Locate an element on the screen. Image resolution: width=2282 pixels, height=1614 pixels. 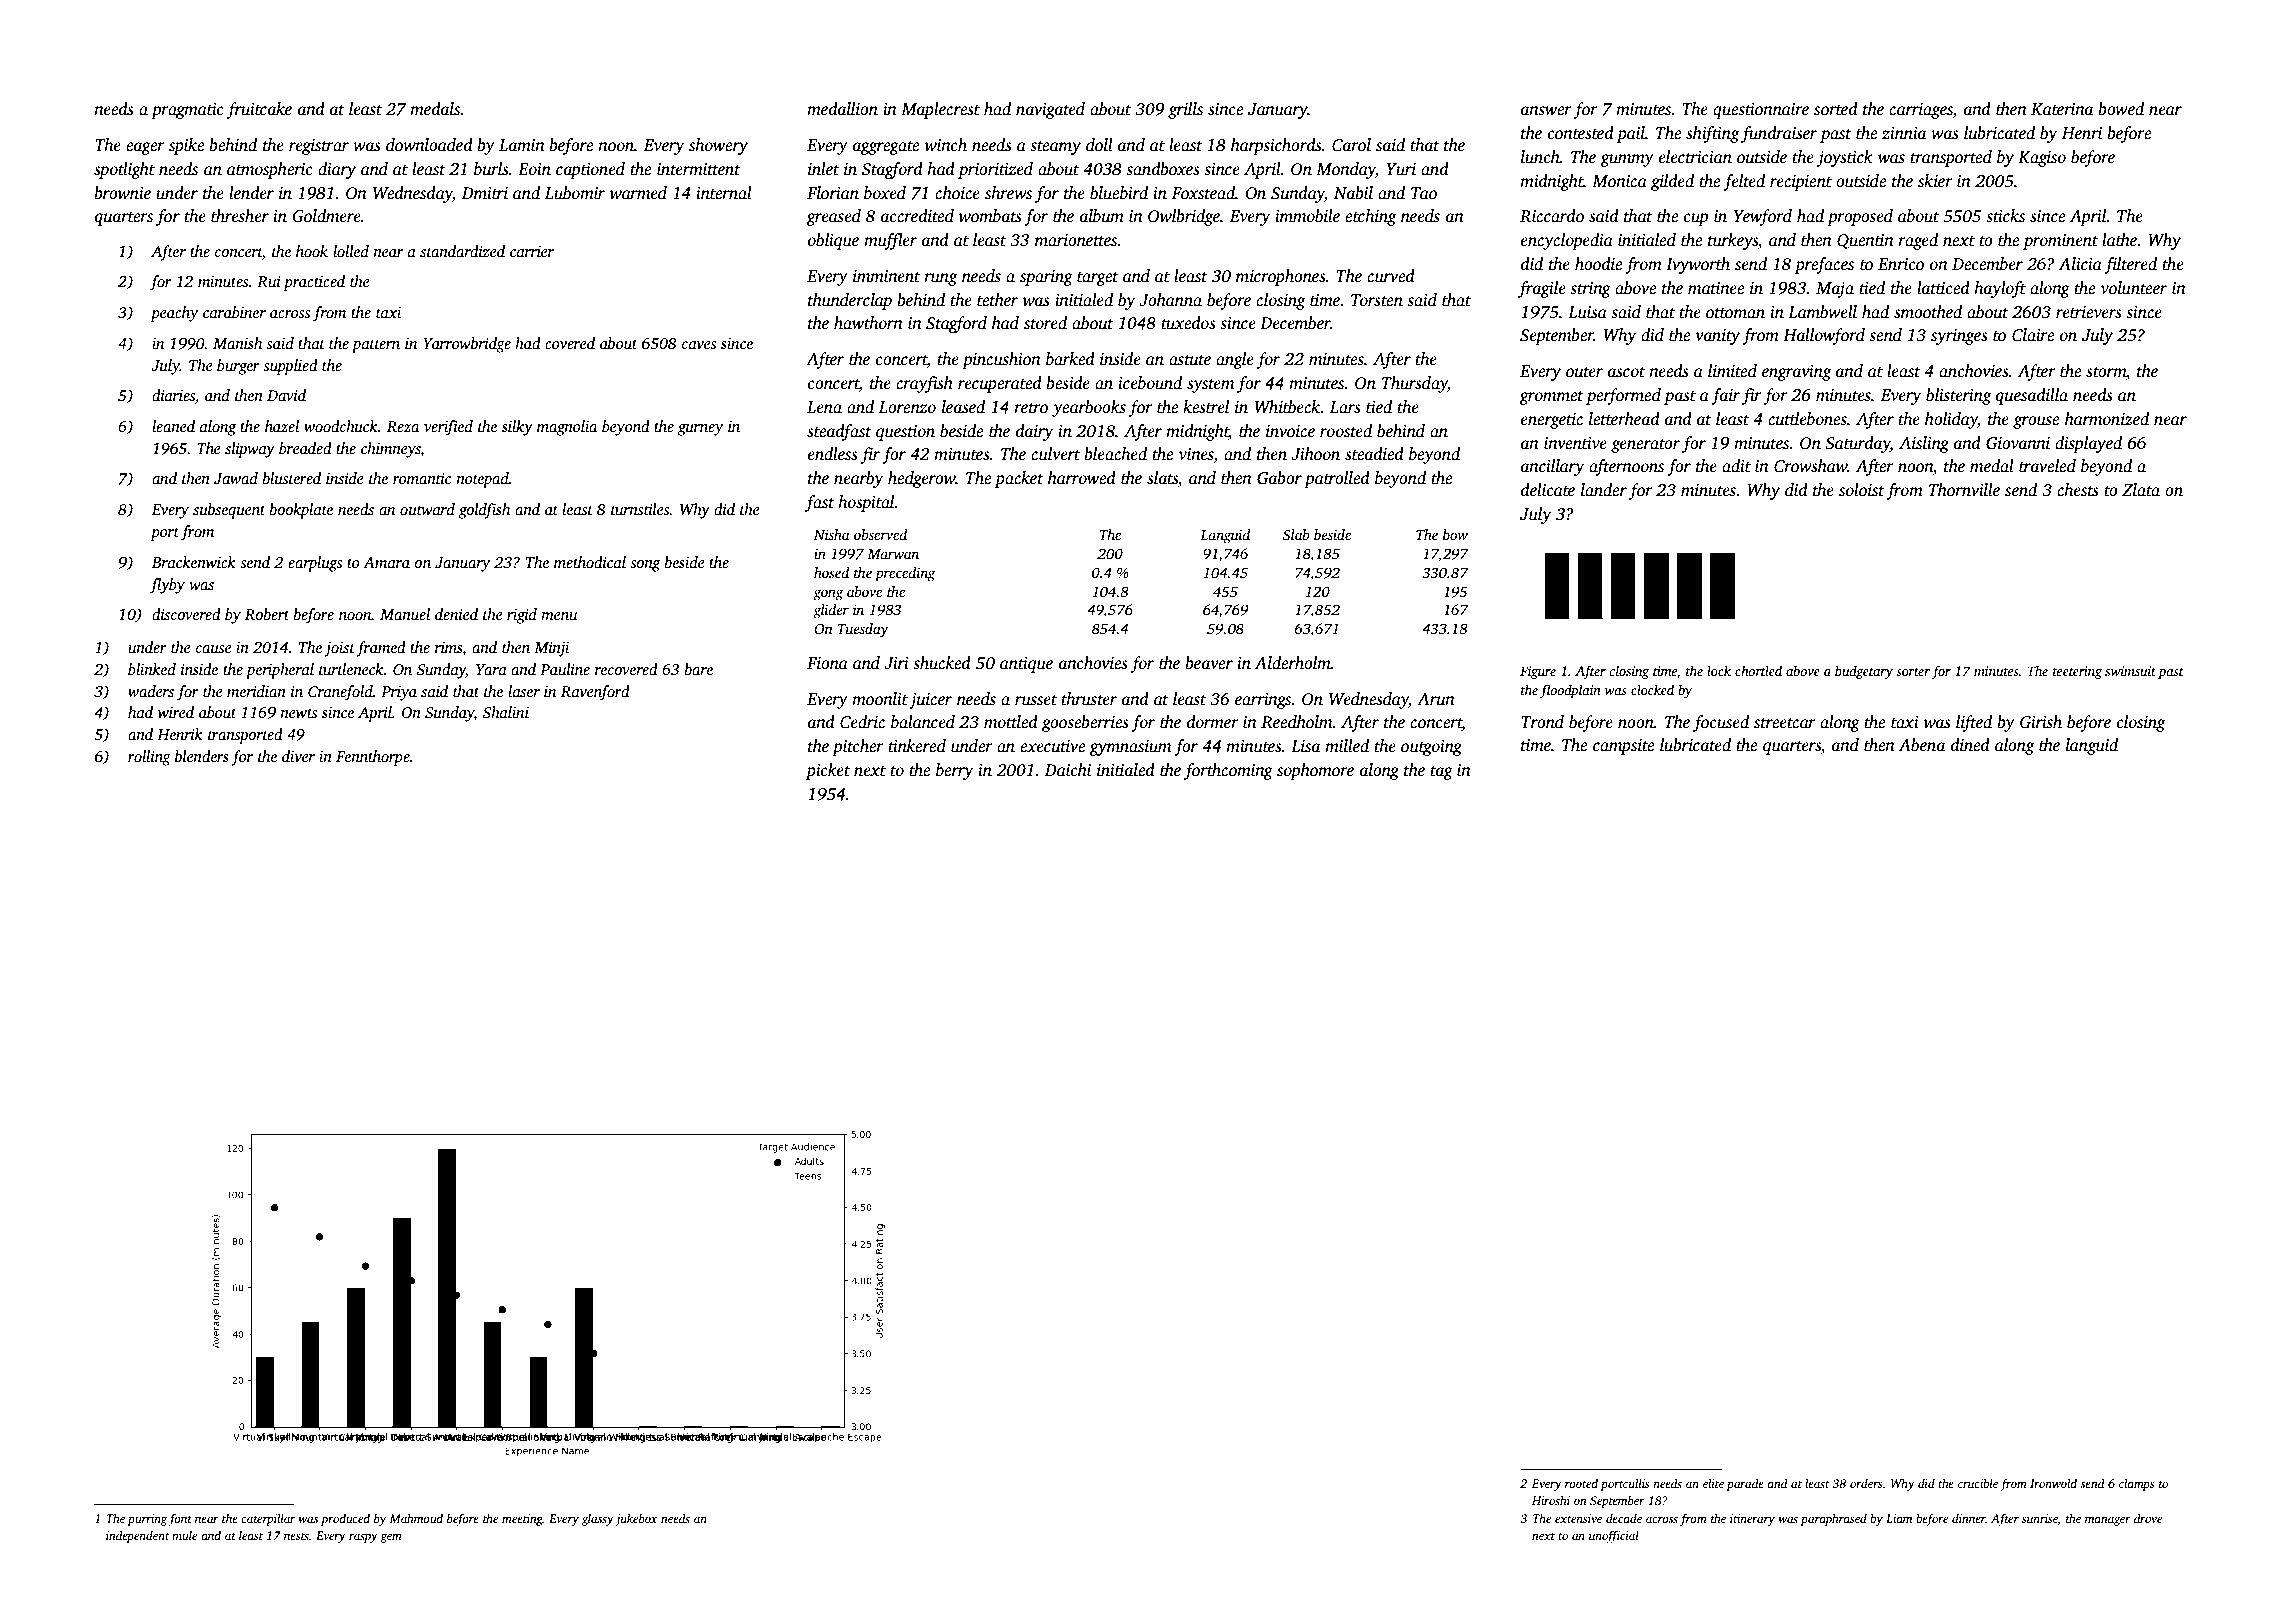
turnstiles is located at coordinates (640, 509).
